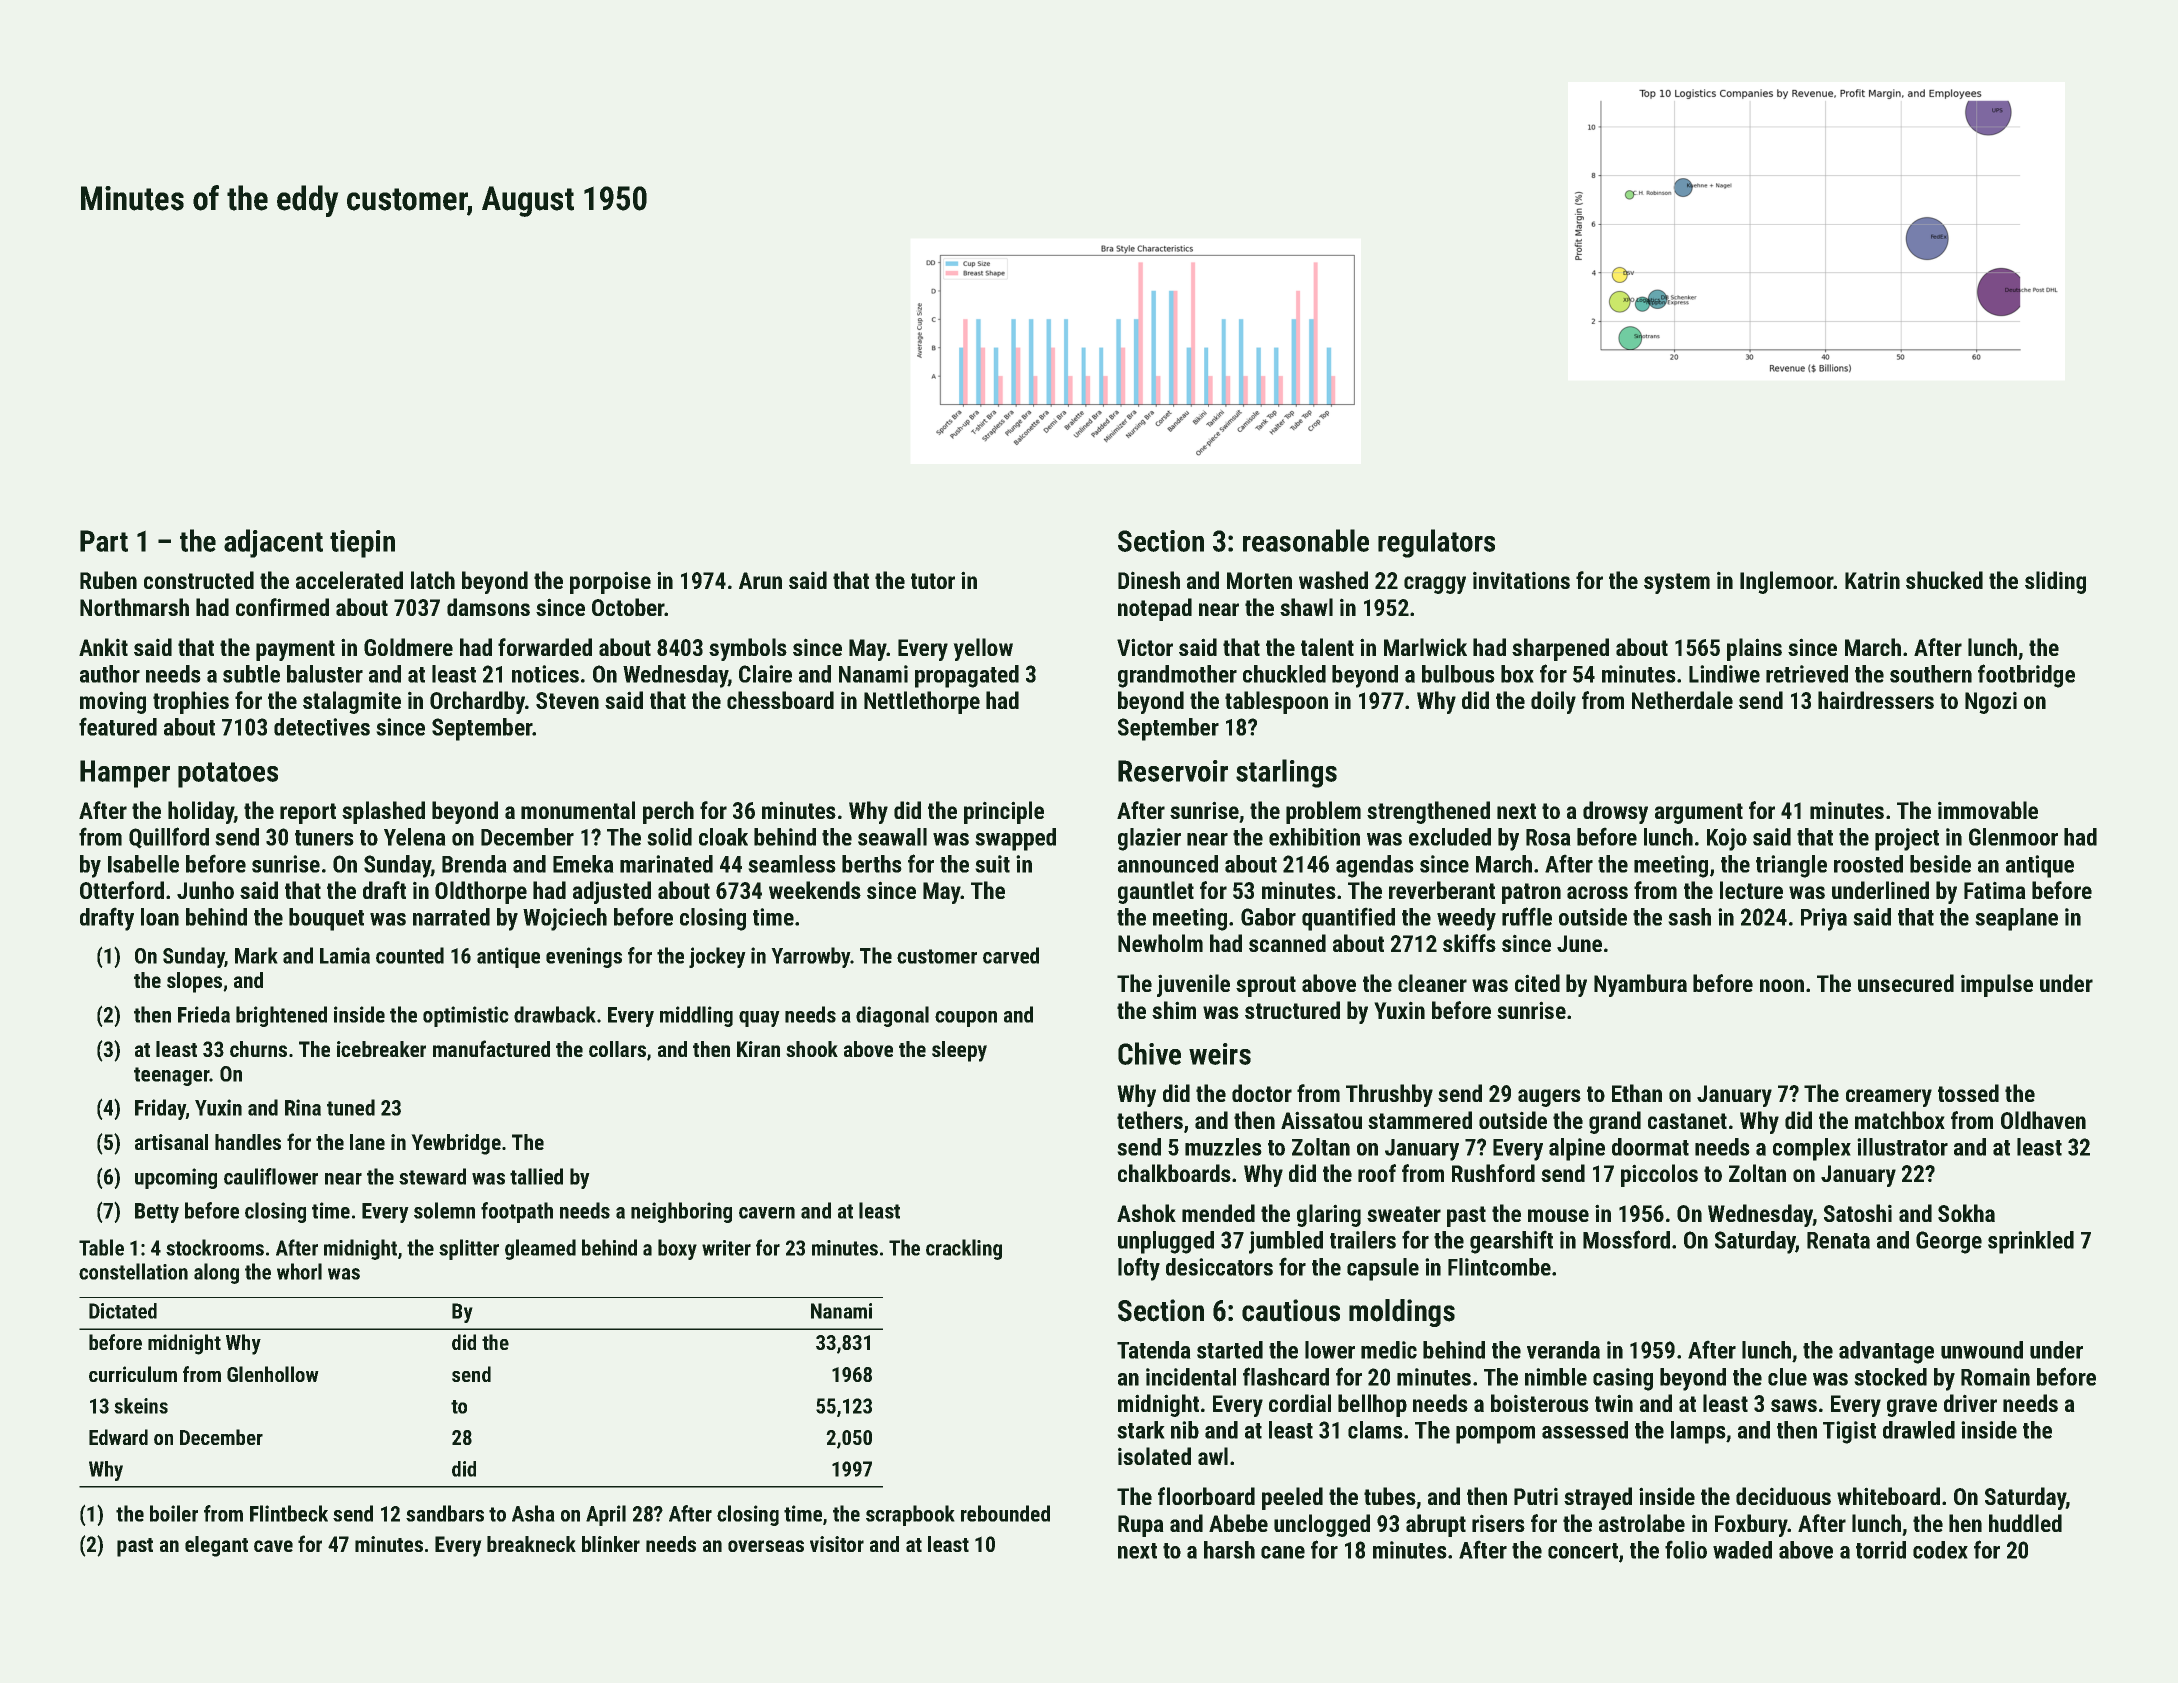 This screenshot has width=2178, height=1683. Describe the element at coordinates (1919, 1430) in the screenshot. I see `drawled` at that location.
